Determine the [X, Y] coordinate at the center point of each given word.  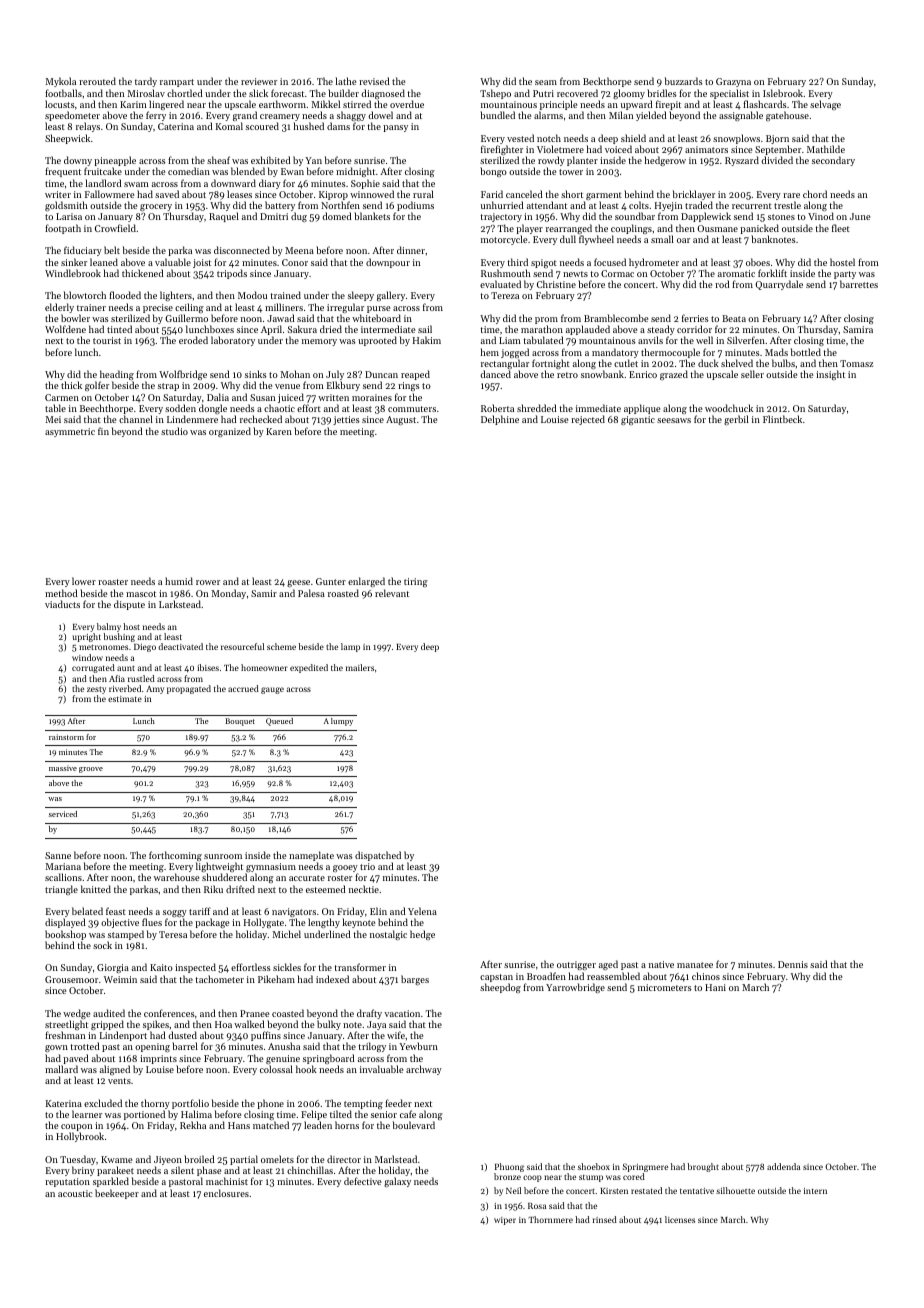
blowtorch [85, 295]
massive [63, 768]
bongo [493, 172]
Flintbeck [782, 419]
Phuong [509, 1167]
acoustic [75, 1193]
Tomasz [856, 363]
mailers [360, 667]
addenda [784, 1166]
